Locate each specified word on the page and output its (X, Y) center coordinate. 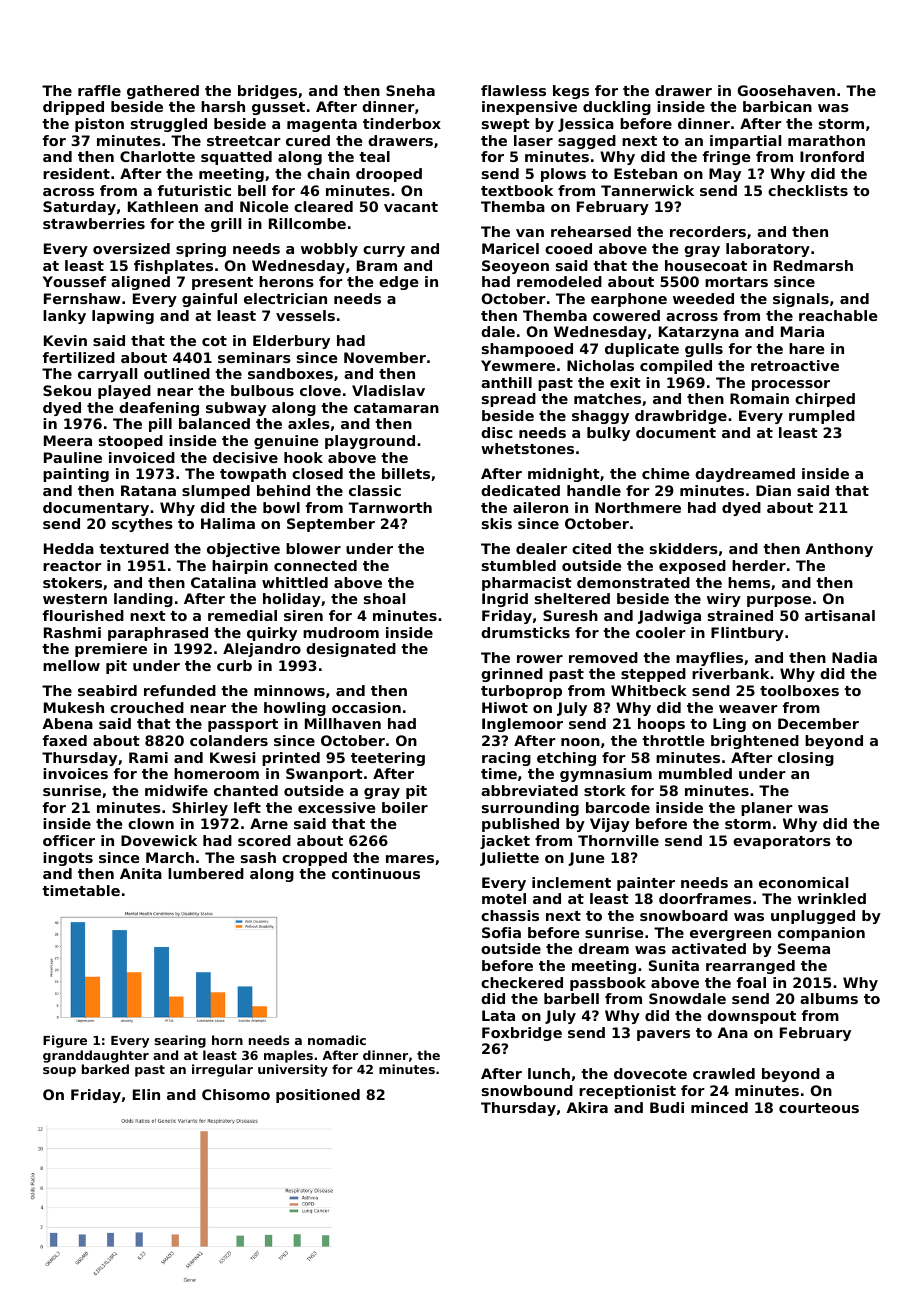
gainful (209, 300)
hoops (661, 725)
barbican (777, 106)
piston (99, 125)
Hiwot (505, 707)
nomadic (337, 1040)
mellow (71, 665)
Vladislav (388, 390)
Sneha (410, 90)
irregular (222, 1070)
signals (801, 300)
